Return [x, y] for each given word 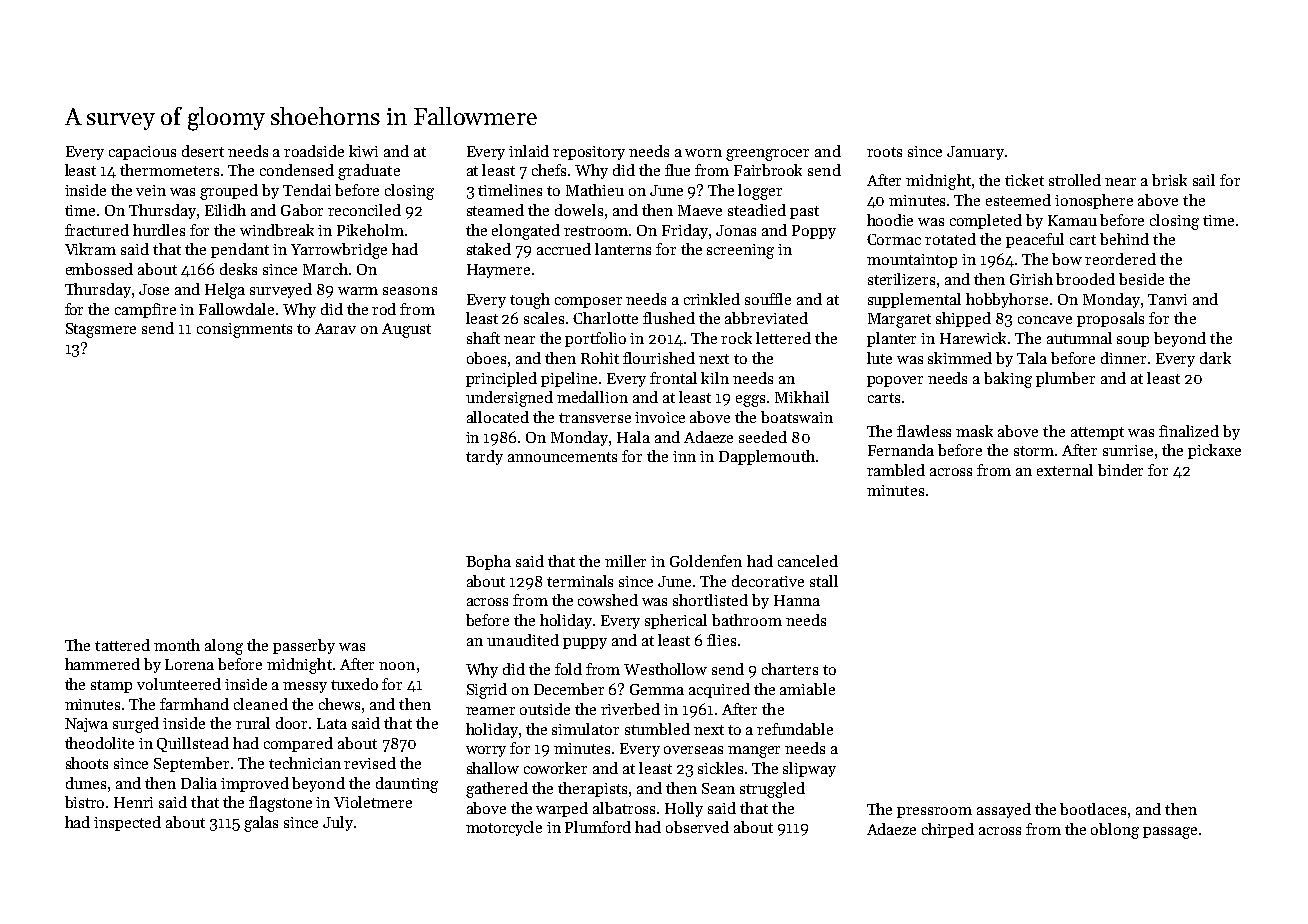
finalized [1189, 431]
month [177, 645]
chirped [948, 830]
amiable [807, 689]
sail [1204, 180]
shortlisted [710, 600]
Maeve [700, 210]
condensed [297, 170]
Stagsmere [101, 330]
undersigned [509, 399]
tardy [484, 457]
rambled [896, 470]
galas [261, 824]
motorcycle [504, 828]
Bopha [488, 562]
